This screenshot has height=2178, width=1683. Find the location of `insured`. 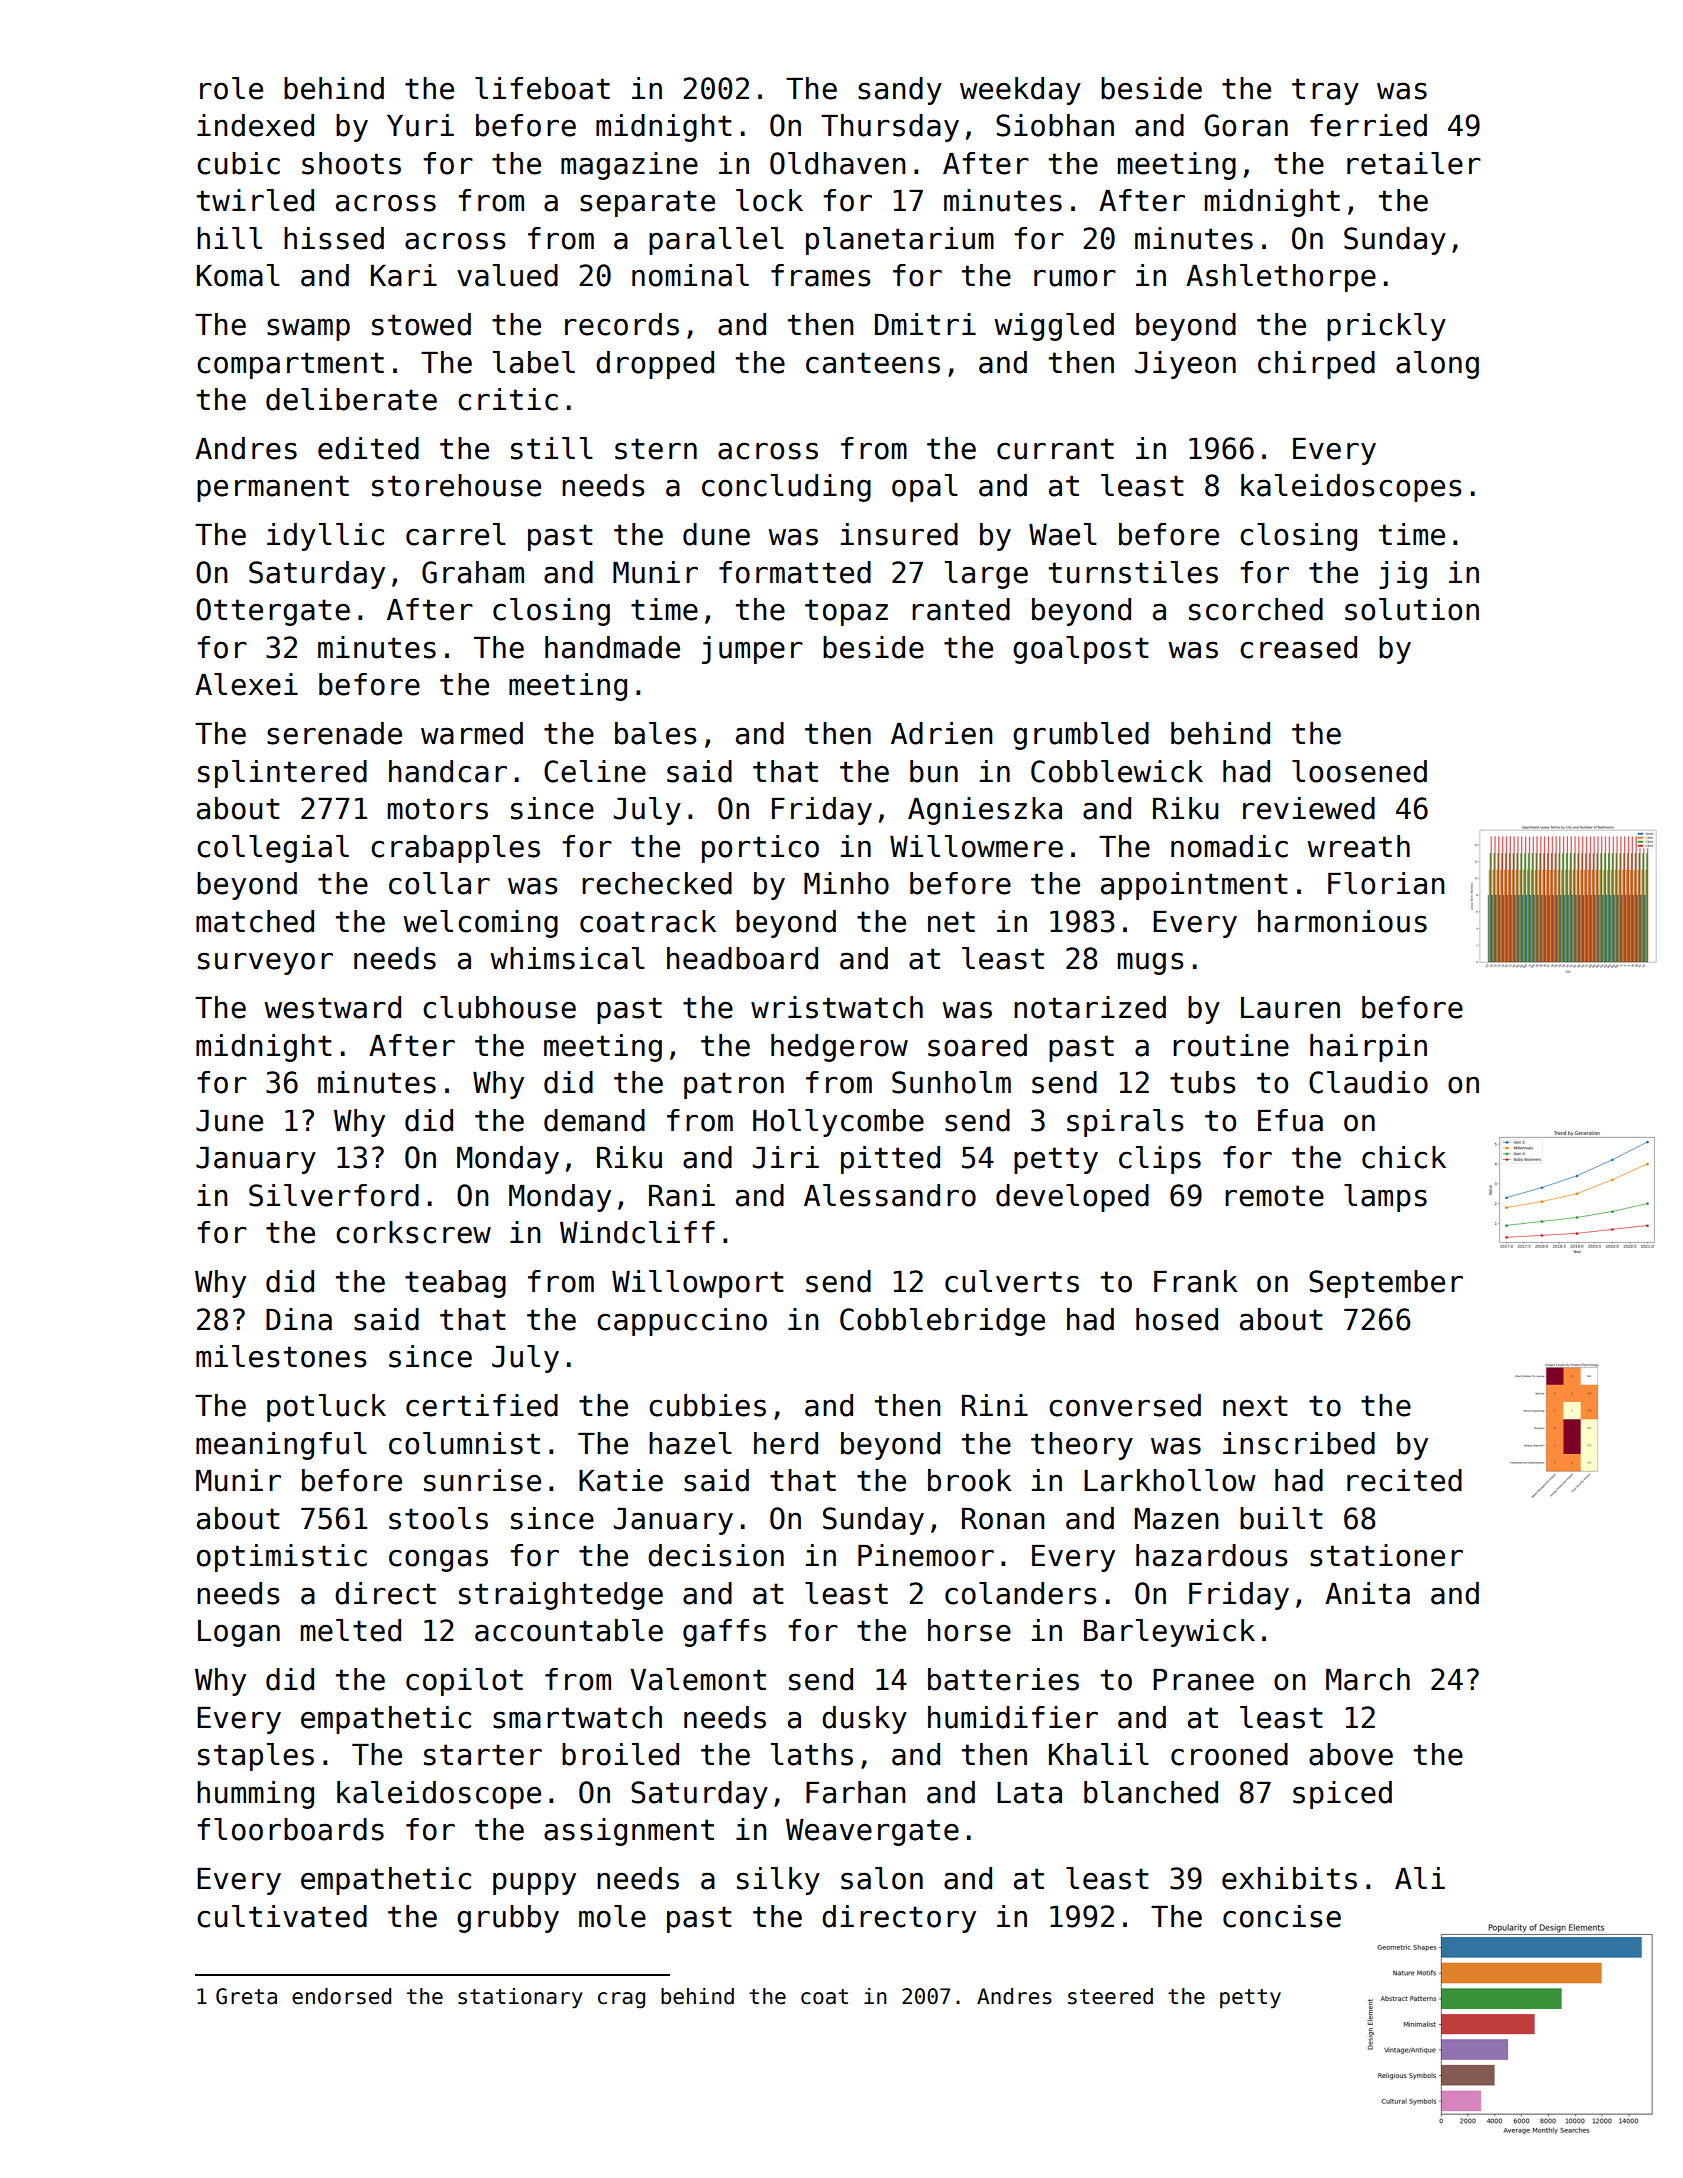

insured is located at coordinates (899, 534).
